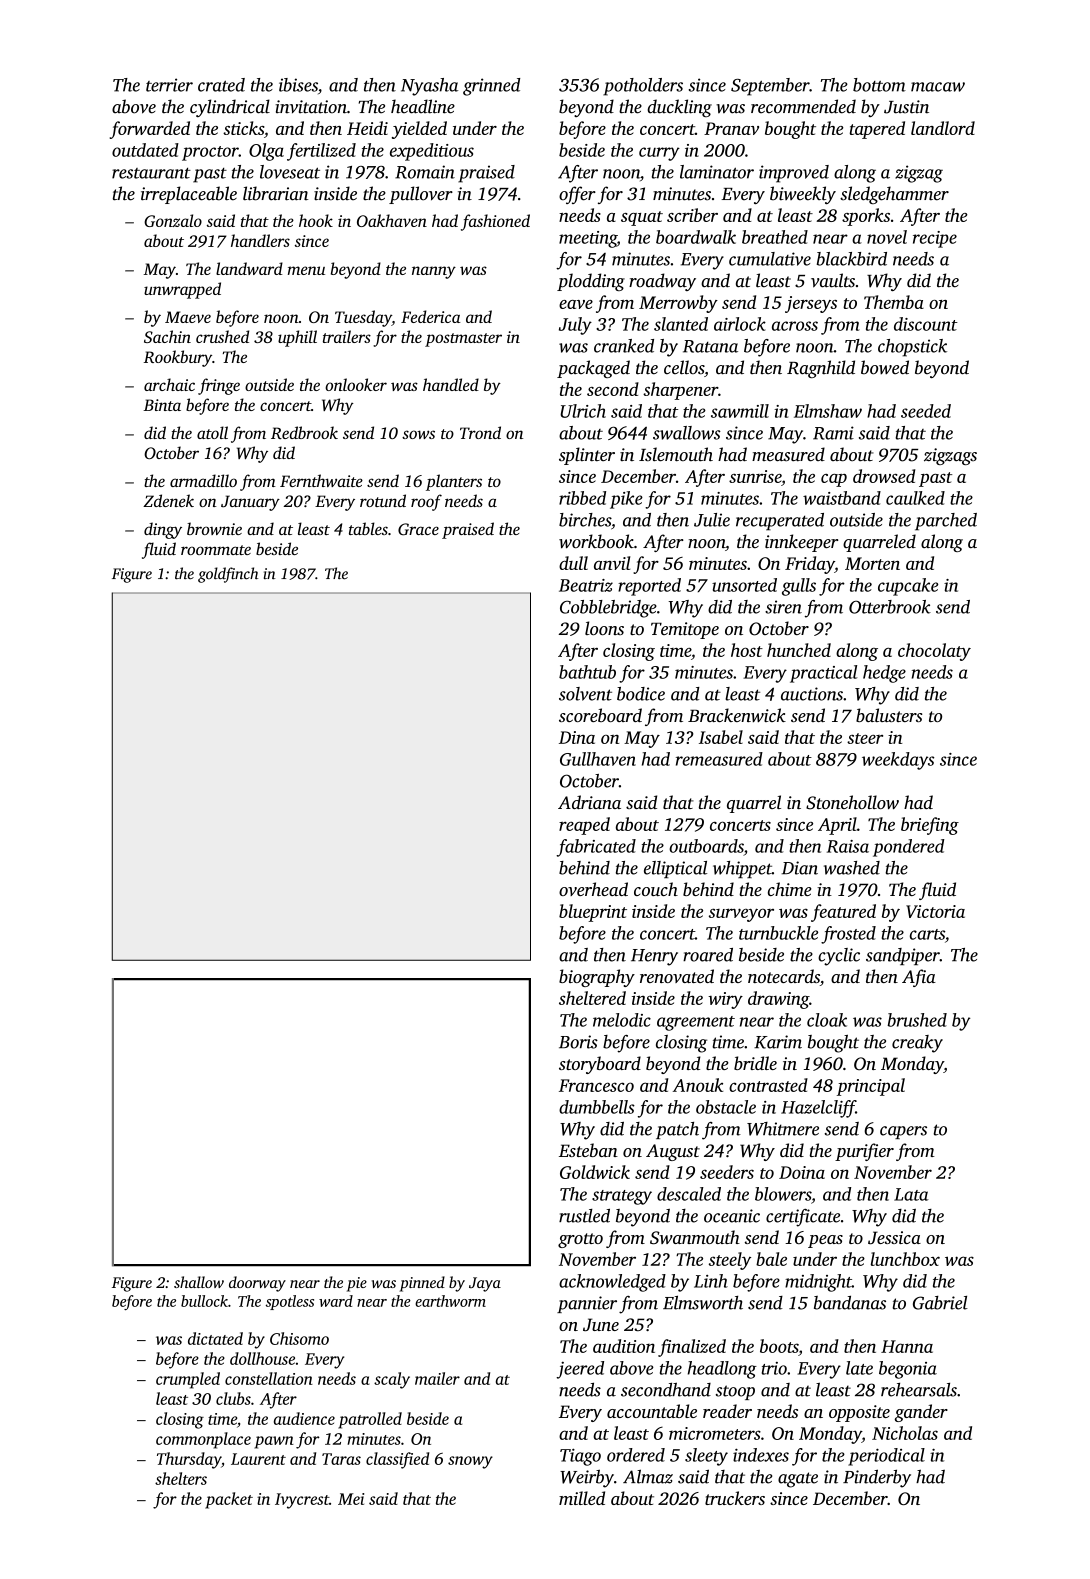  Describe the element at coordinates (643, 87) in the screenshot. I see `potholders` at that location.
